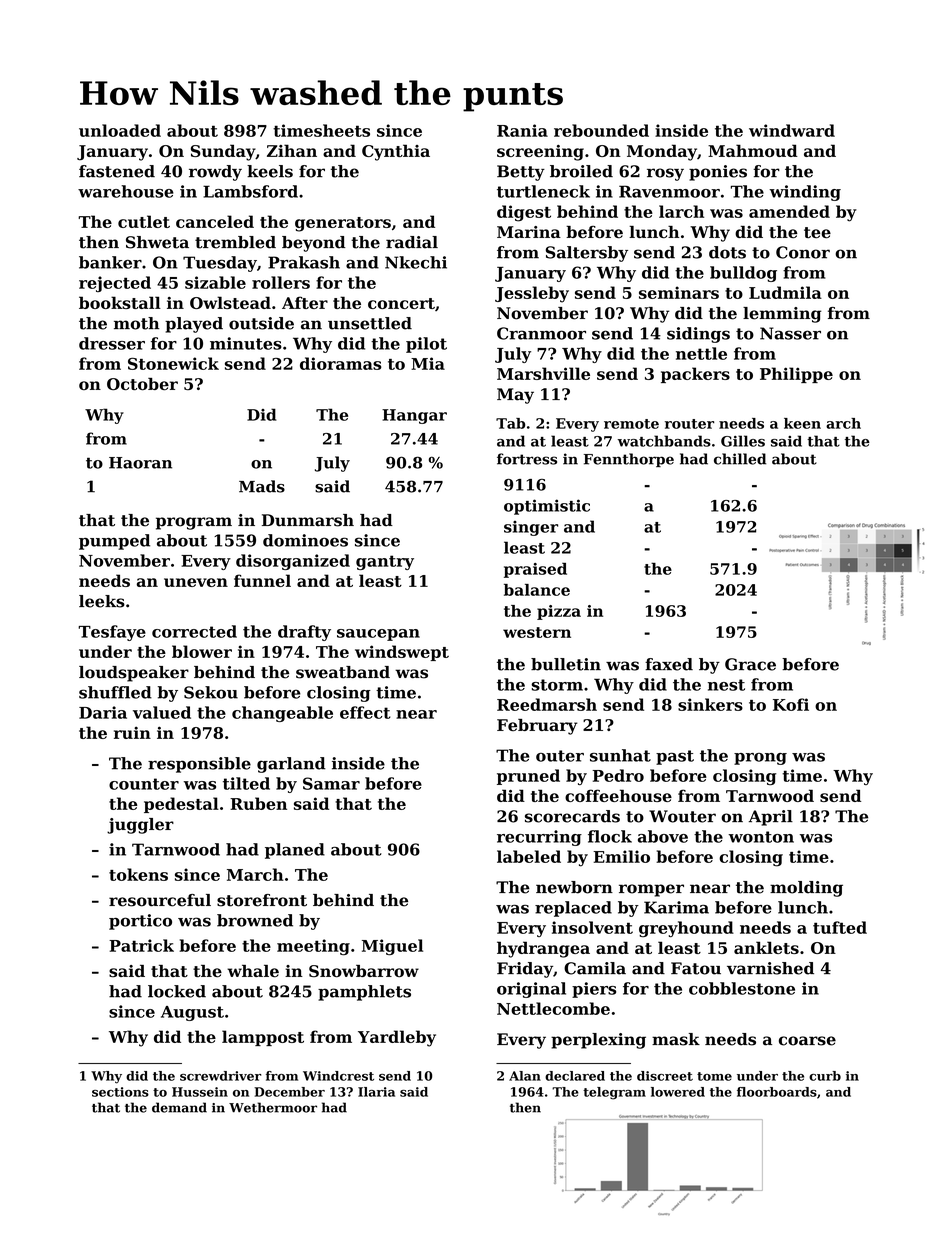  What do you see at coordinates (743, 441) in the document?
I see `Gilles` at bounding box center [743, 441].
